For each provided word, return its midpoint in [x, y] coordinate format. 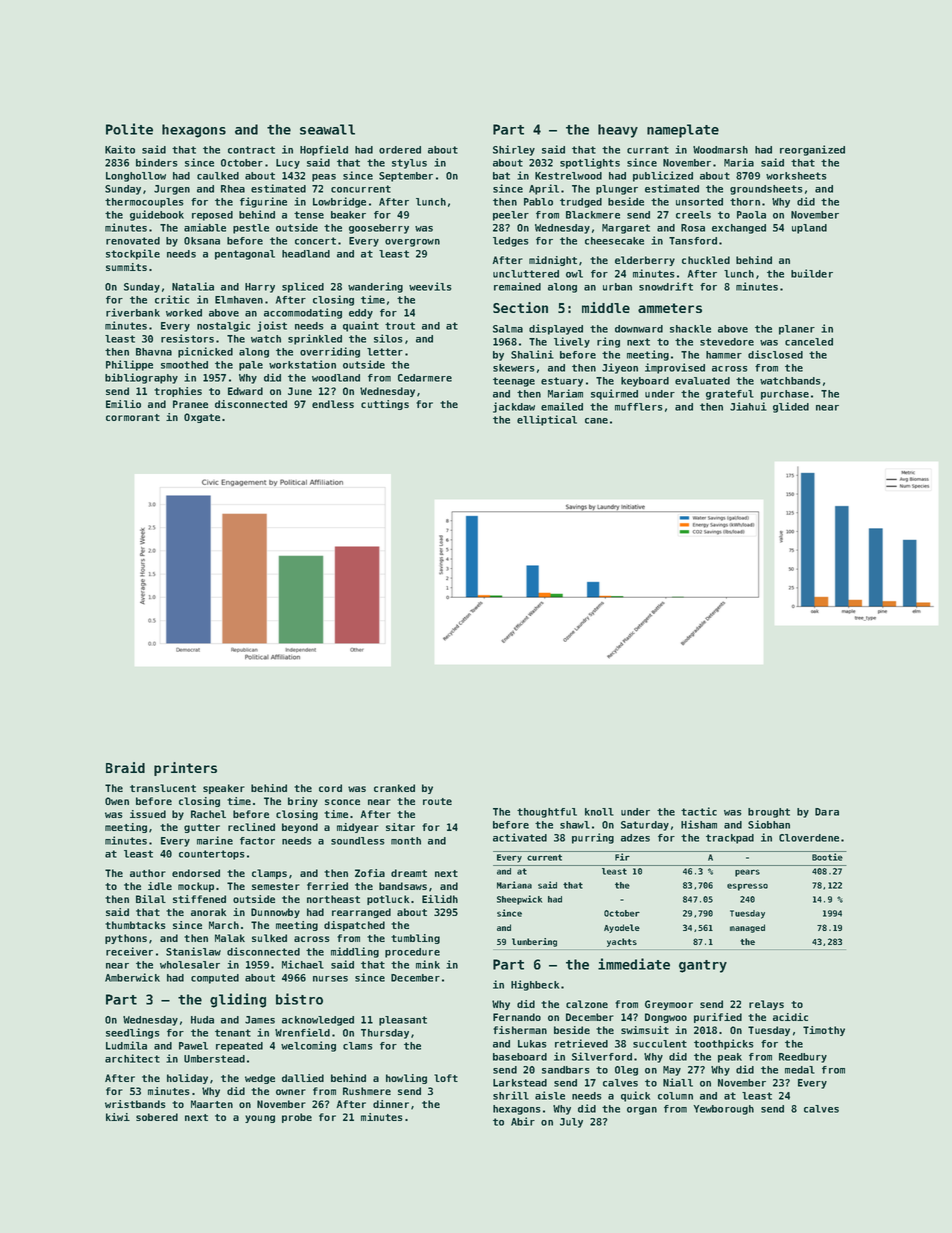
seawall [327, 129]
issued [148, 814]
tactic [699, 811]
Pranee [190, 404]
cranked [394, 788]
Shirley [514, 150]
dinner [391, 1104]
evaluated [702, 381]
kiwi [118, 1117]
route [437, 801]
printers [185, 769]
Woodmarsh [720, 150]
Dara [827, 812]
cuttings [385, 405]
